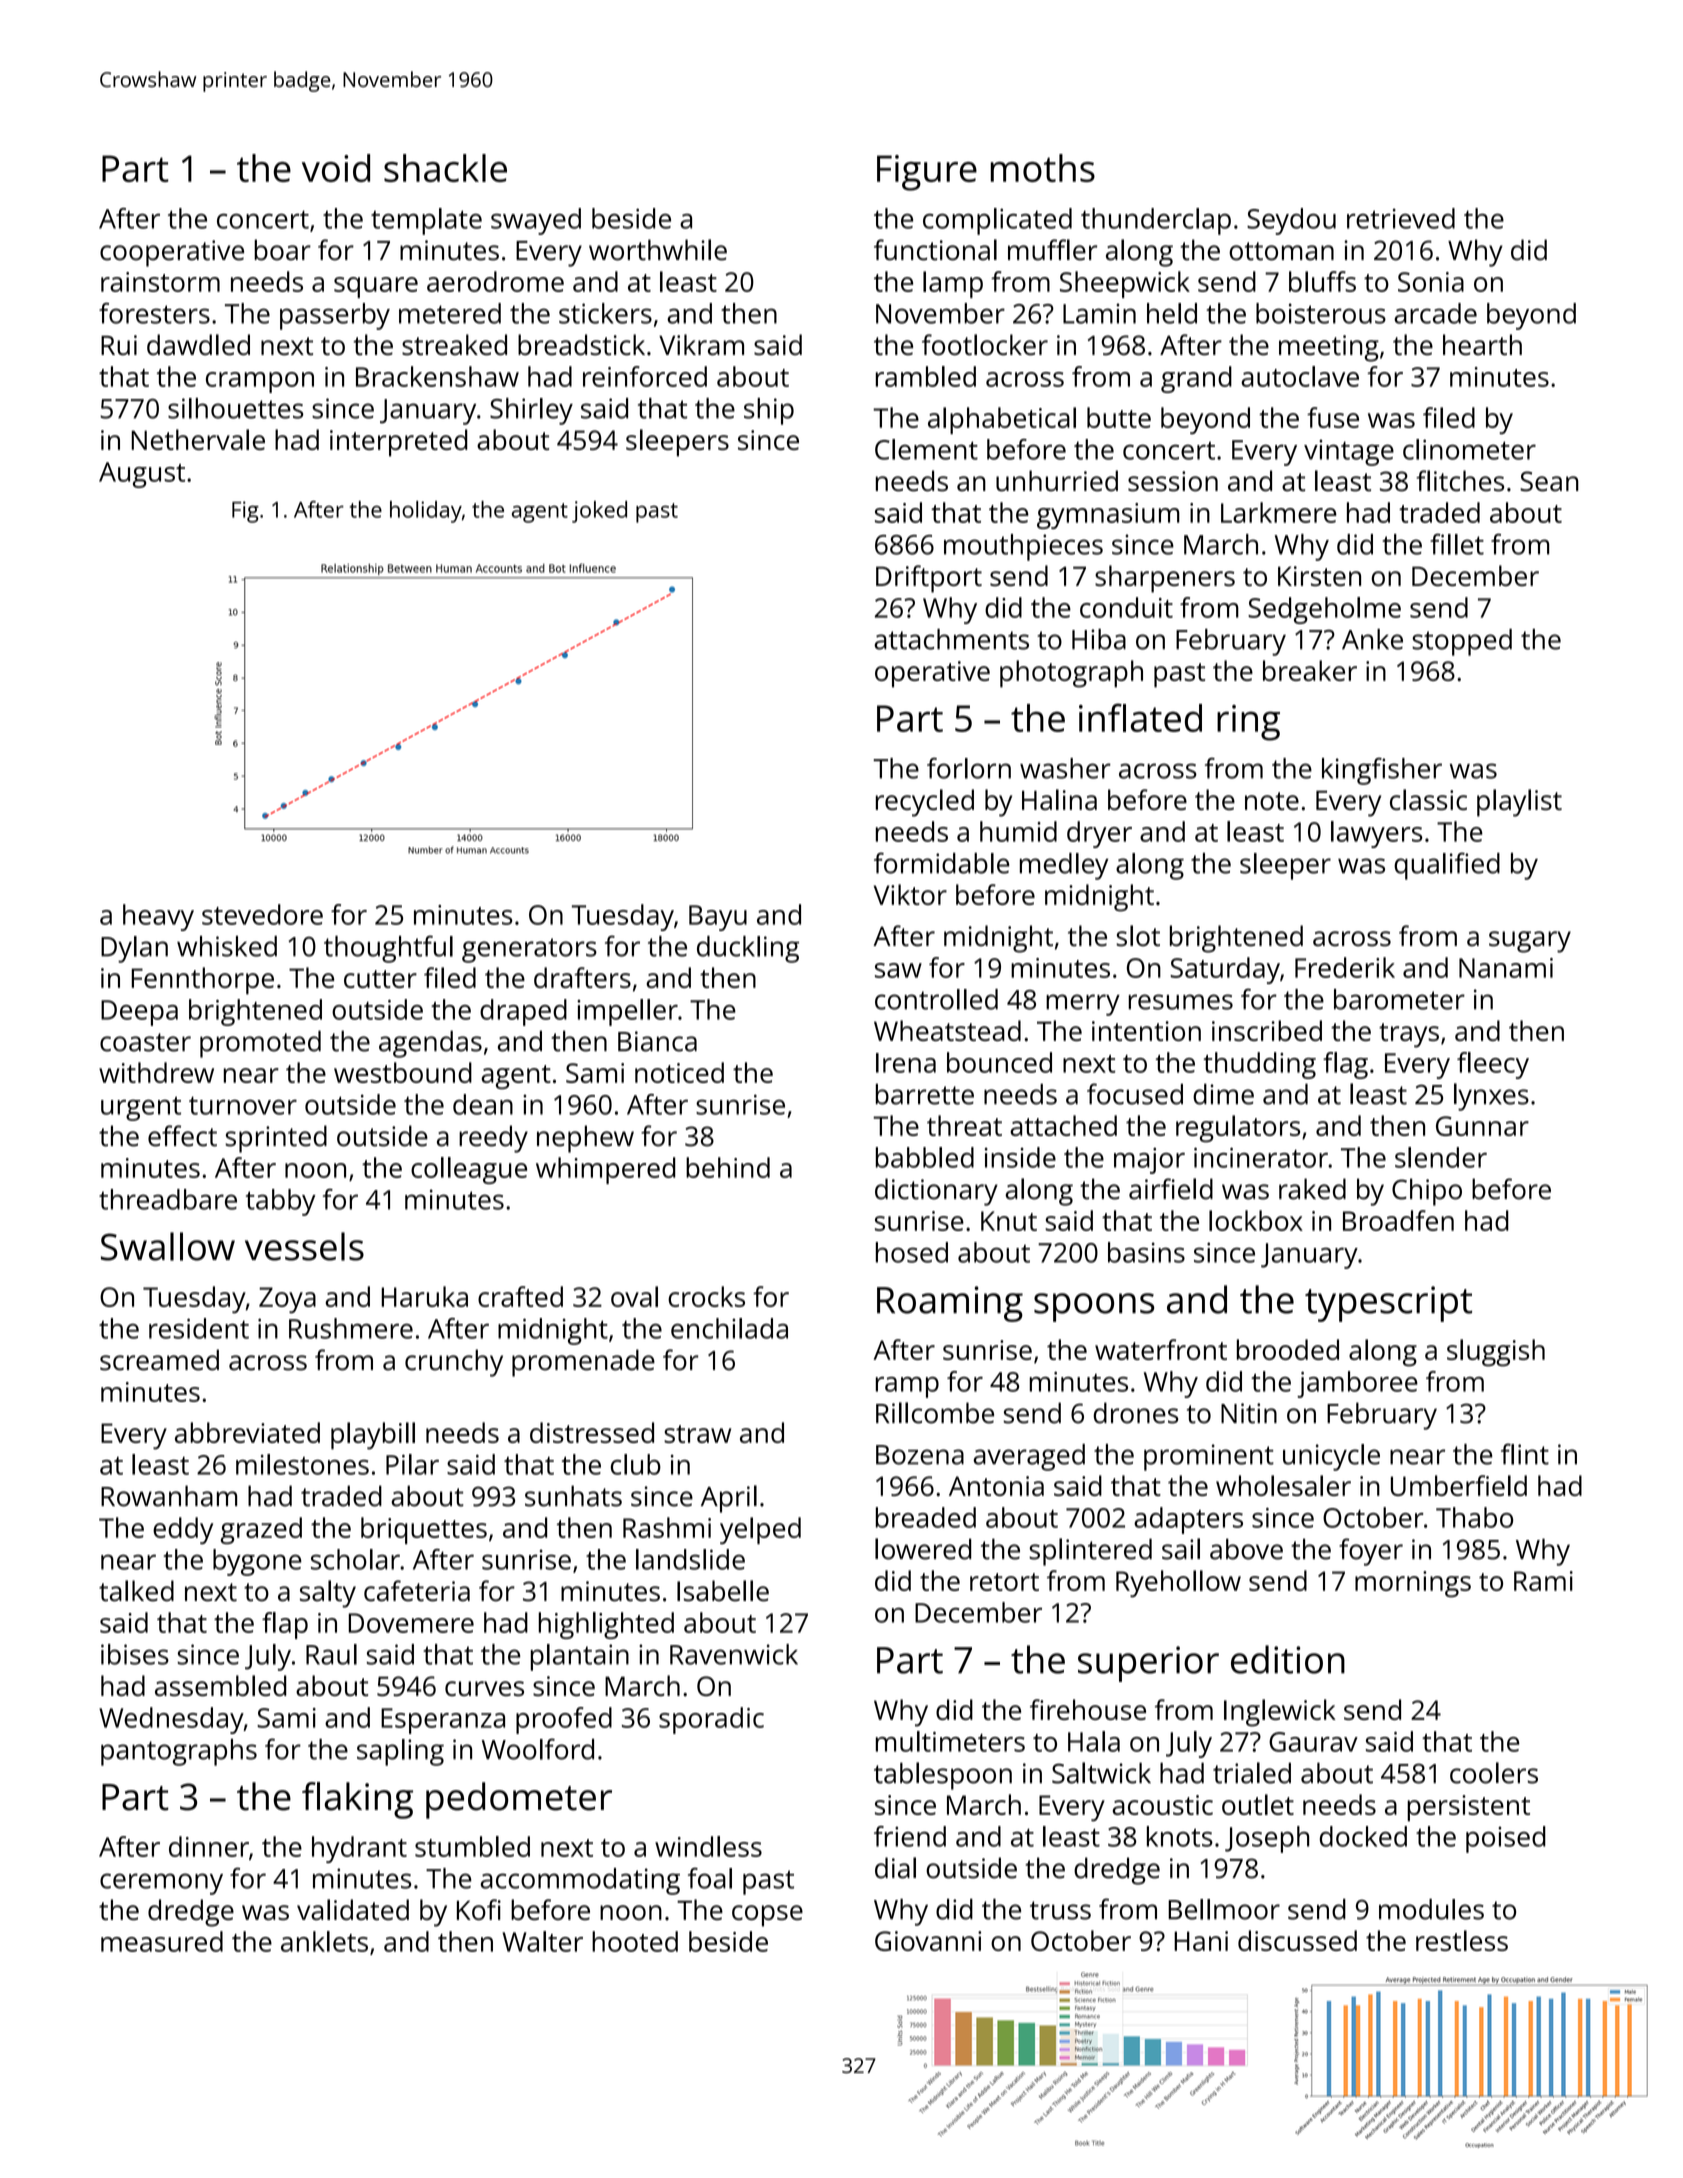 Image resolution: width=1683 pixels, height=2178 pixels. What do you see at coordinates (400, 1752) in the image?
I see `sapling` at bounding box center [400, 1752].
